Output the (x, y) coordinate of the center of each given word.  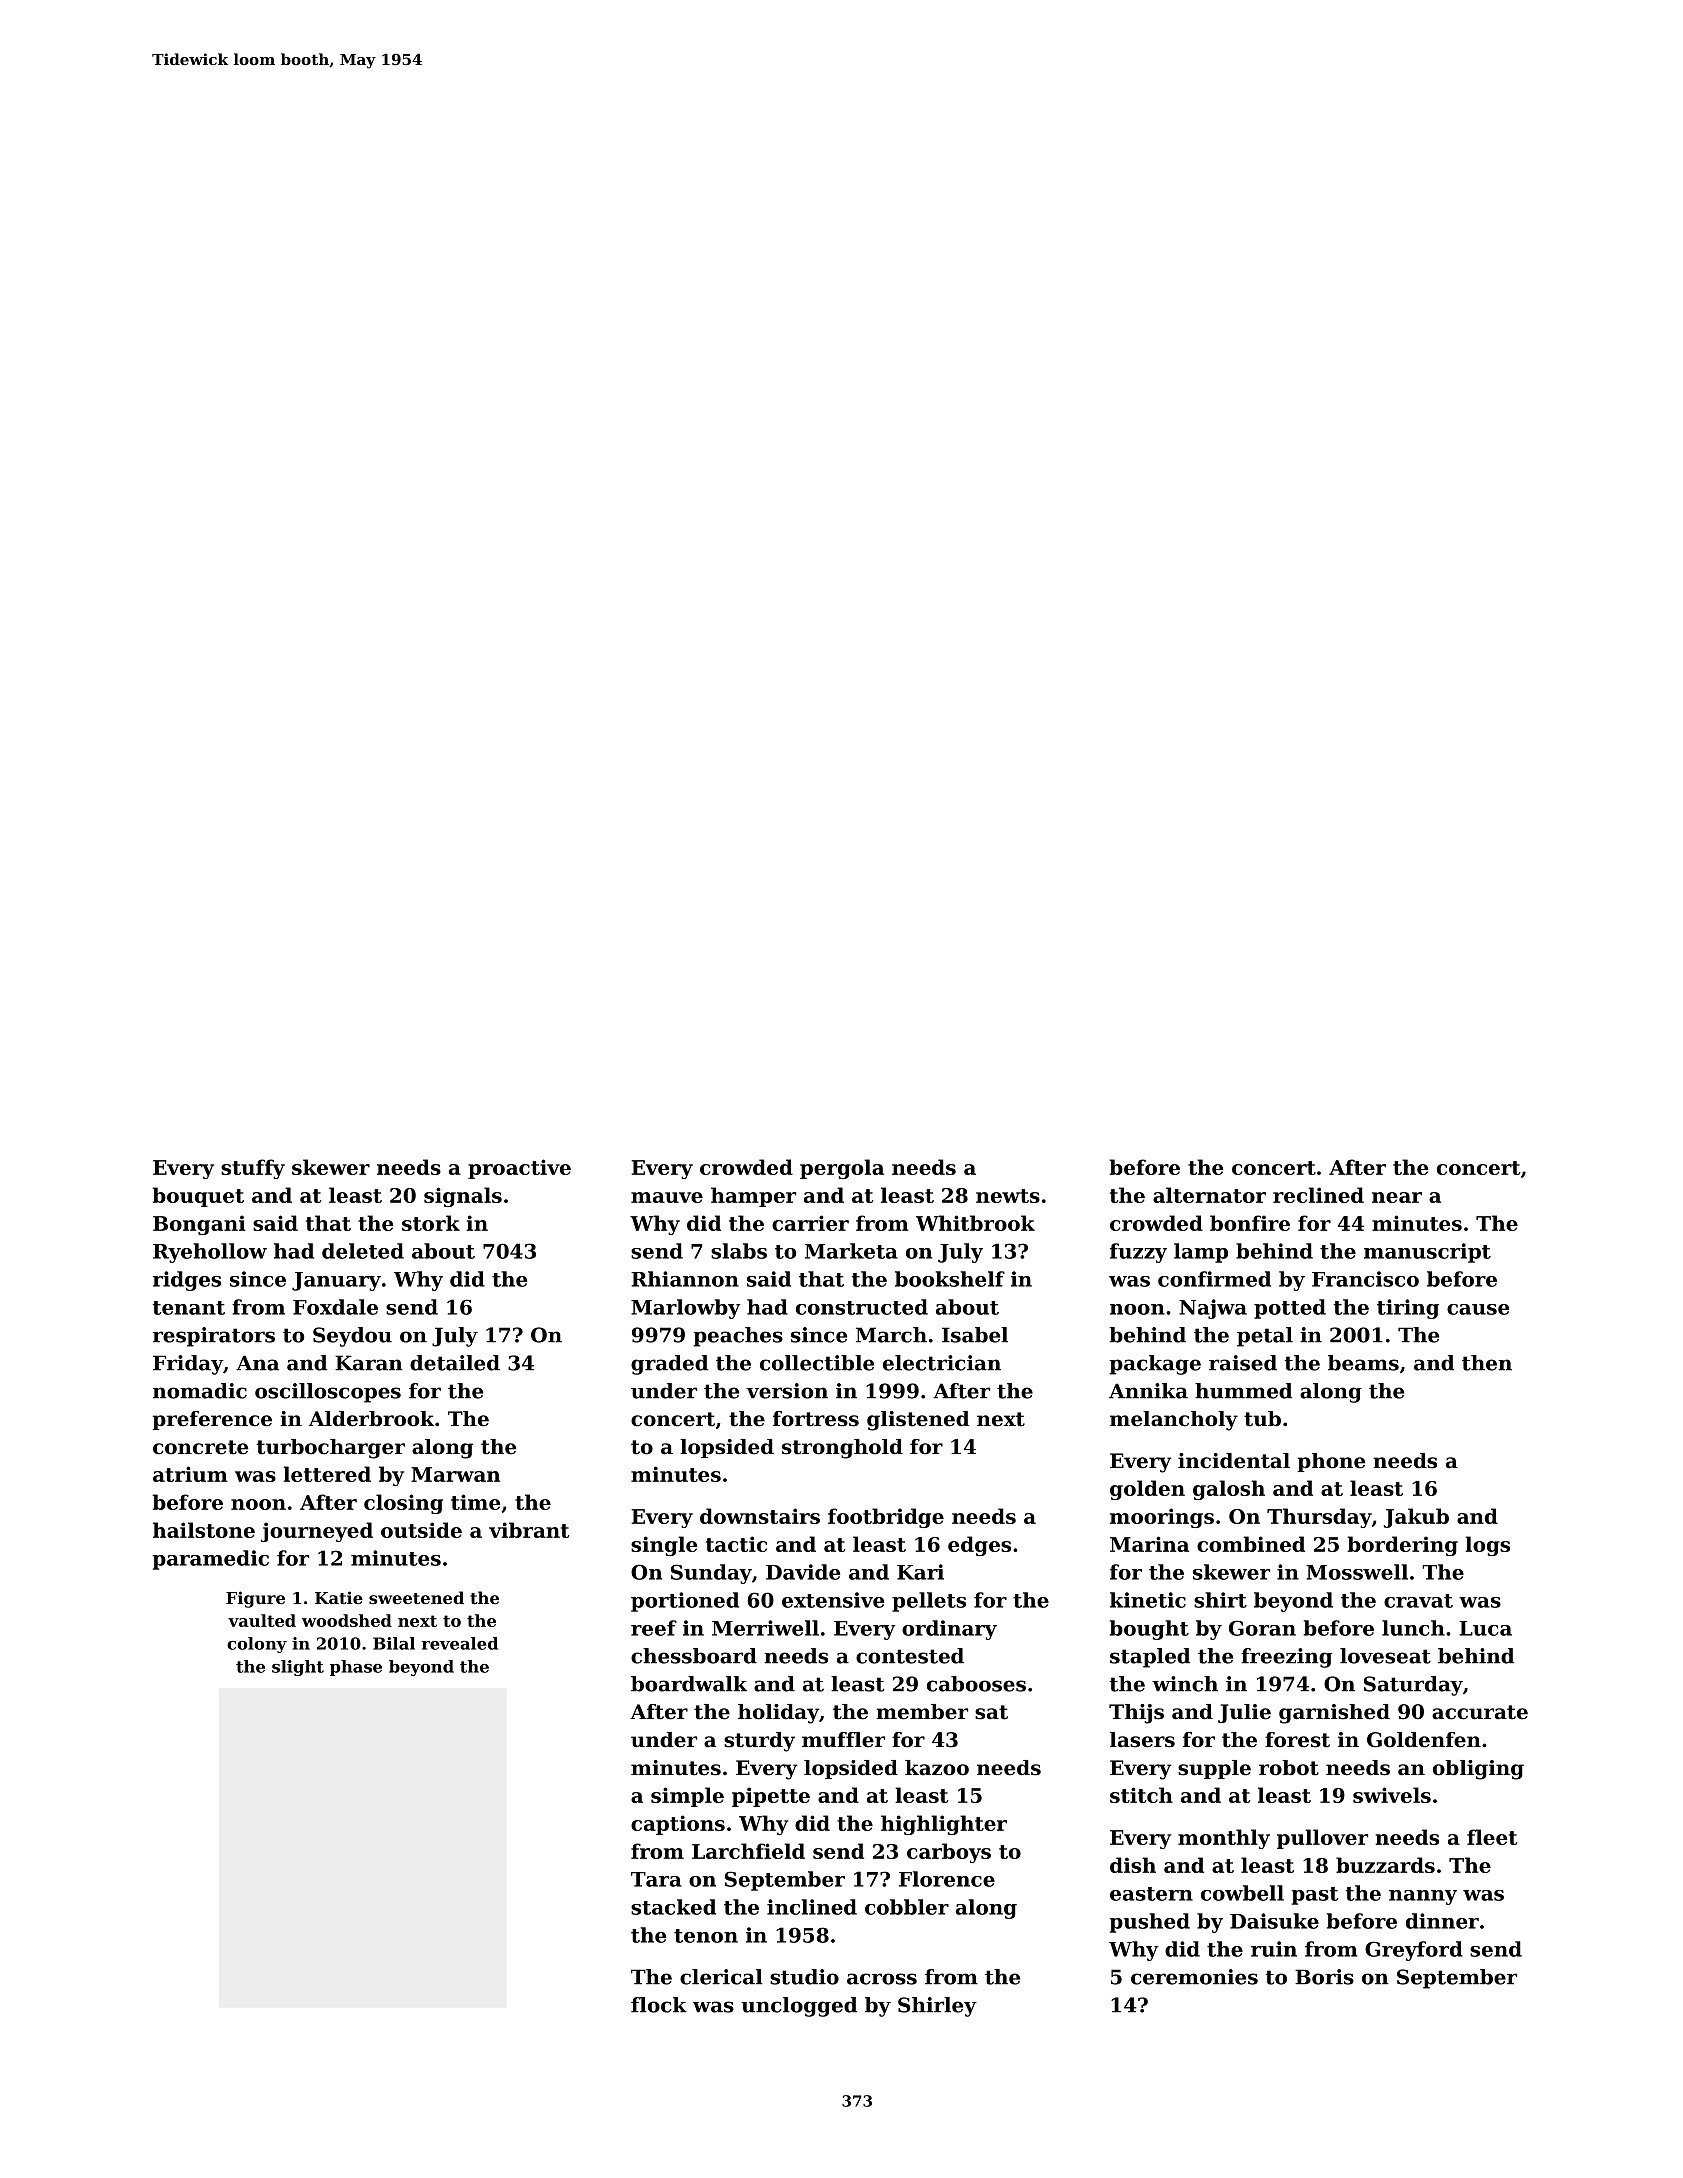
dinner (1442, 1921)
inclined (812, 1907)
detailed (455, 1363)
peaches (738, 1337)
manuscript (1427, 1253)
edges (979, 1546)
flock (659, 2005)
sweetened (416, 1597)
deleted (363, 1251)
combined (1251, 1544)
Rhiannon (685, 1279)
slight (298, 1668)
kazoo (937, 1768)
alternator (1209, 1195)
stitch (1141, 1795)
